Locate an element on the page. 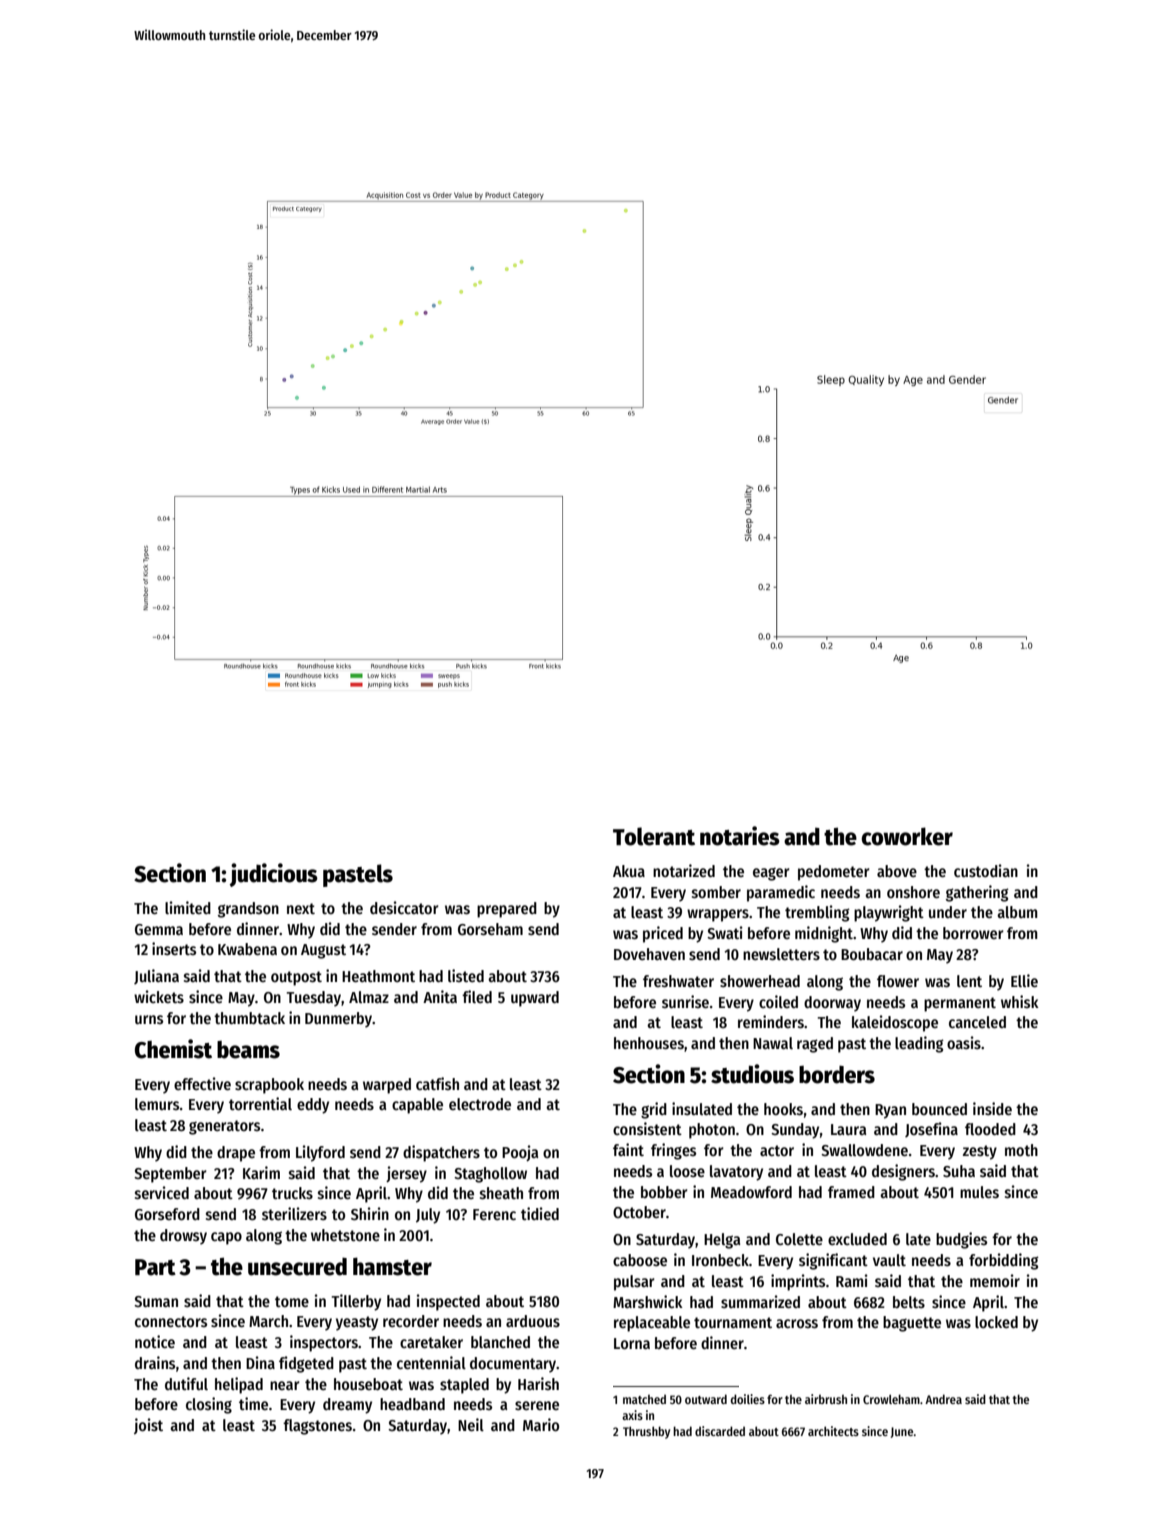  flower is located at coordinates (898, 981).
